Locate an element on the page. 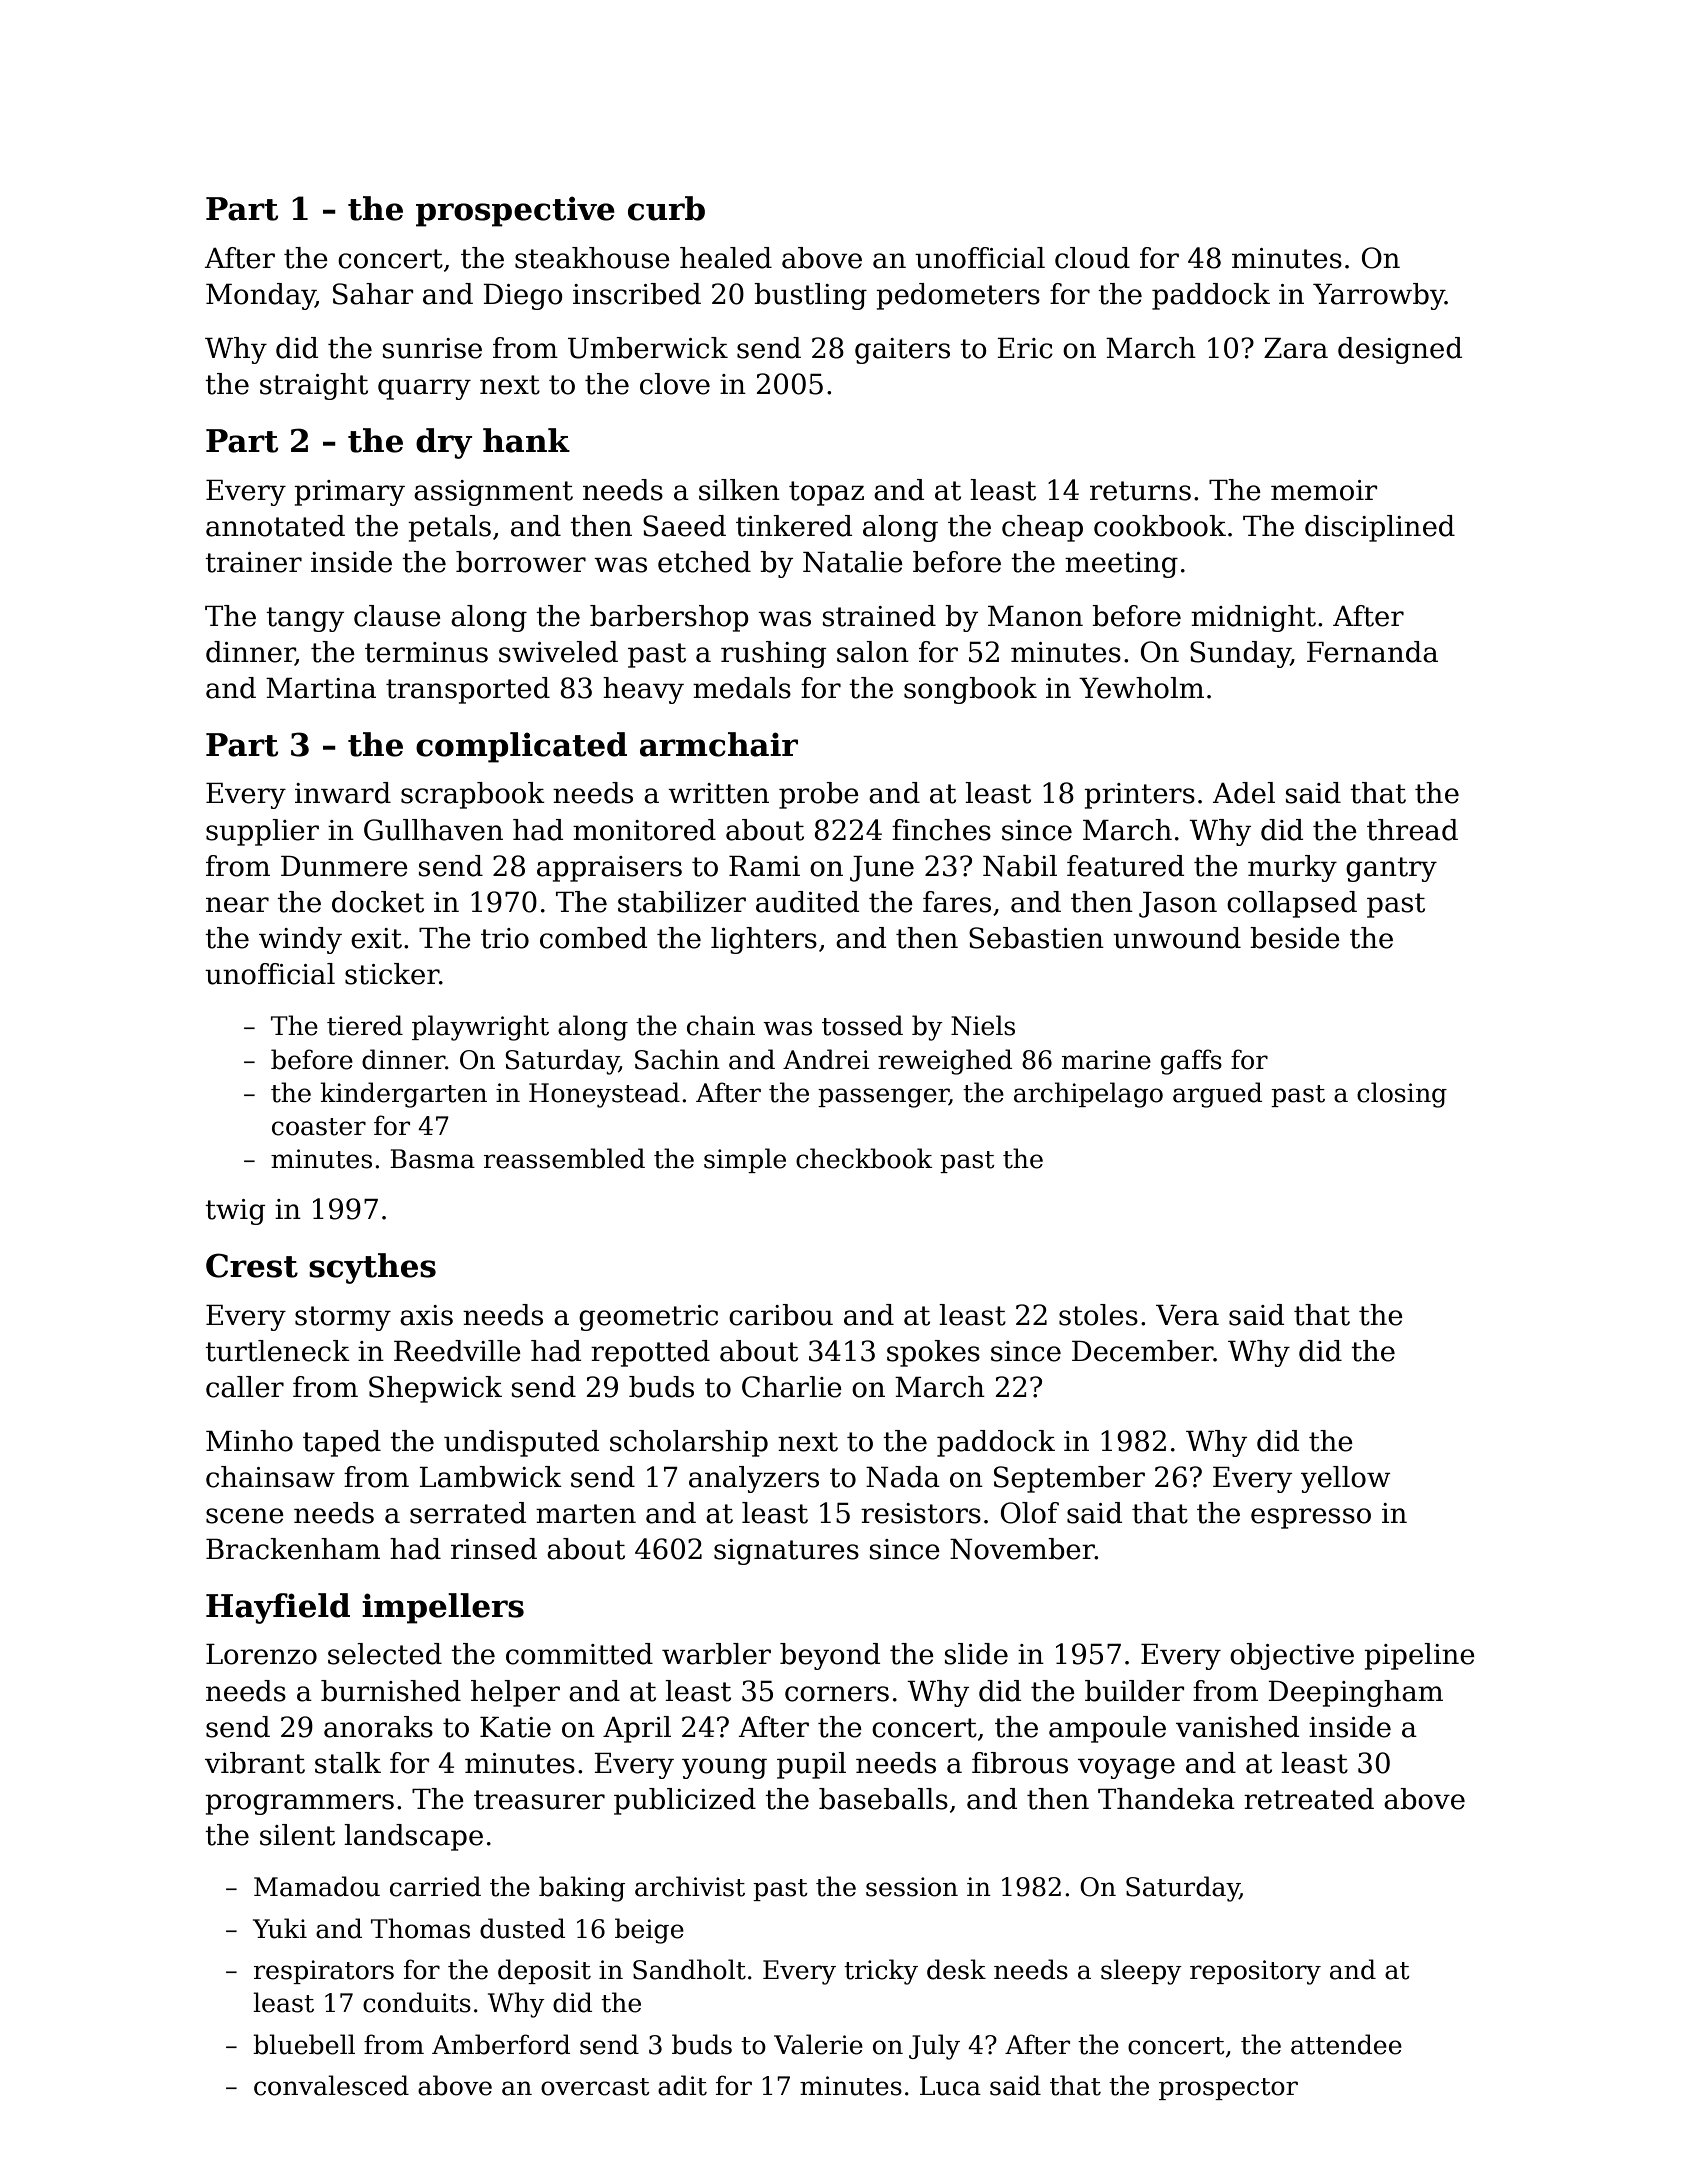 The image size is (1683, 2178). Deepingham is located at coordinates (1355, 1693).
